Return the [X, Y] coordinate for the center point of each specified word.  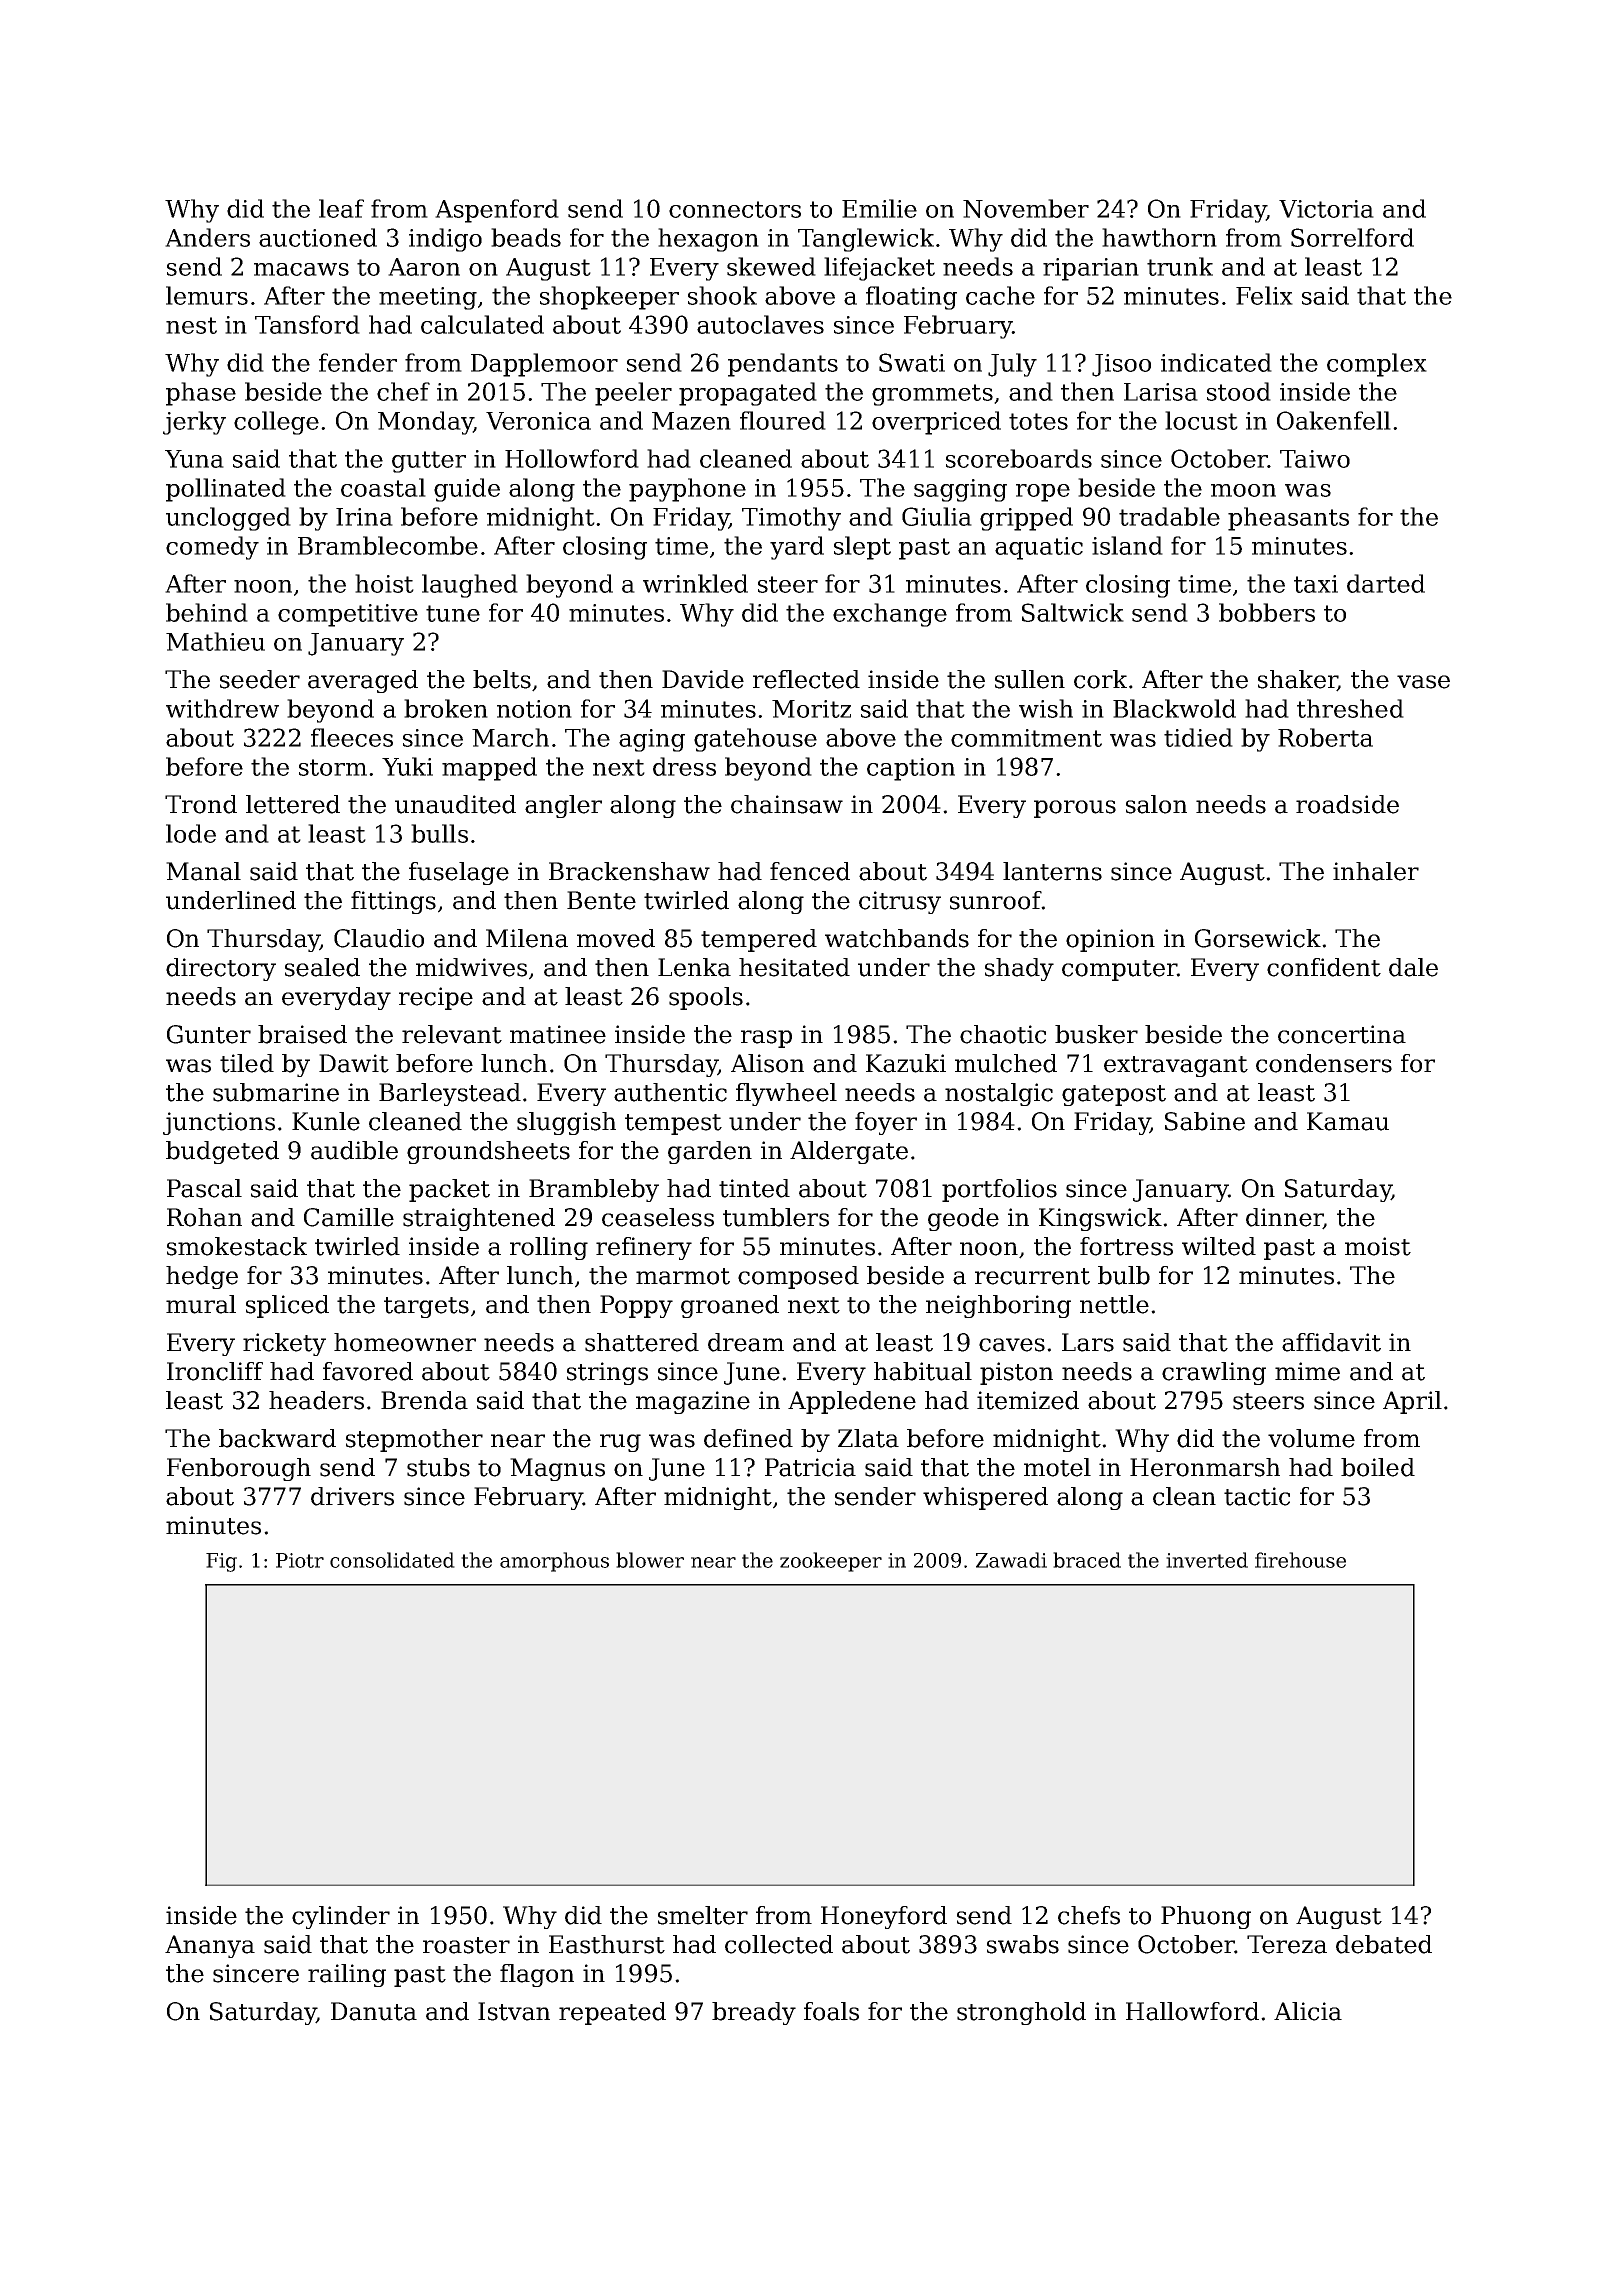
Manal [203, 871]
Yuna [194, 459]
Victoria [1326, 209]
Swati [912, 362]
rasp [766, 1039]
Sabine [1205, 1121]
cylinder [341, 1917]
